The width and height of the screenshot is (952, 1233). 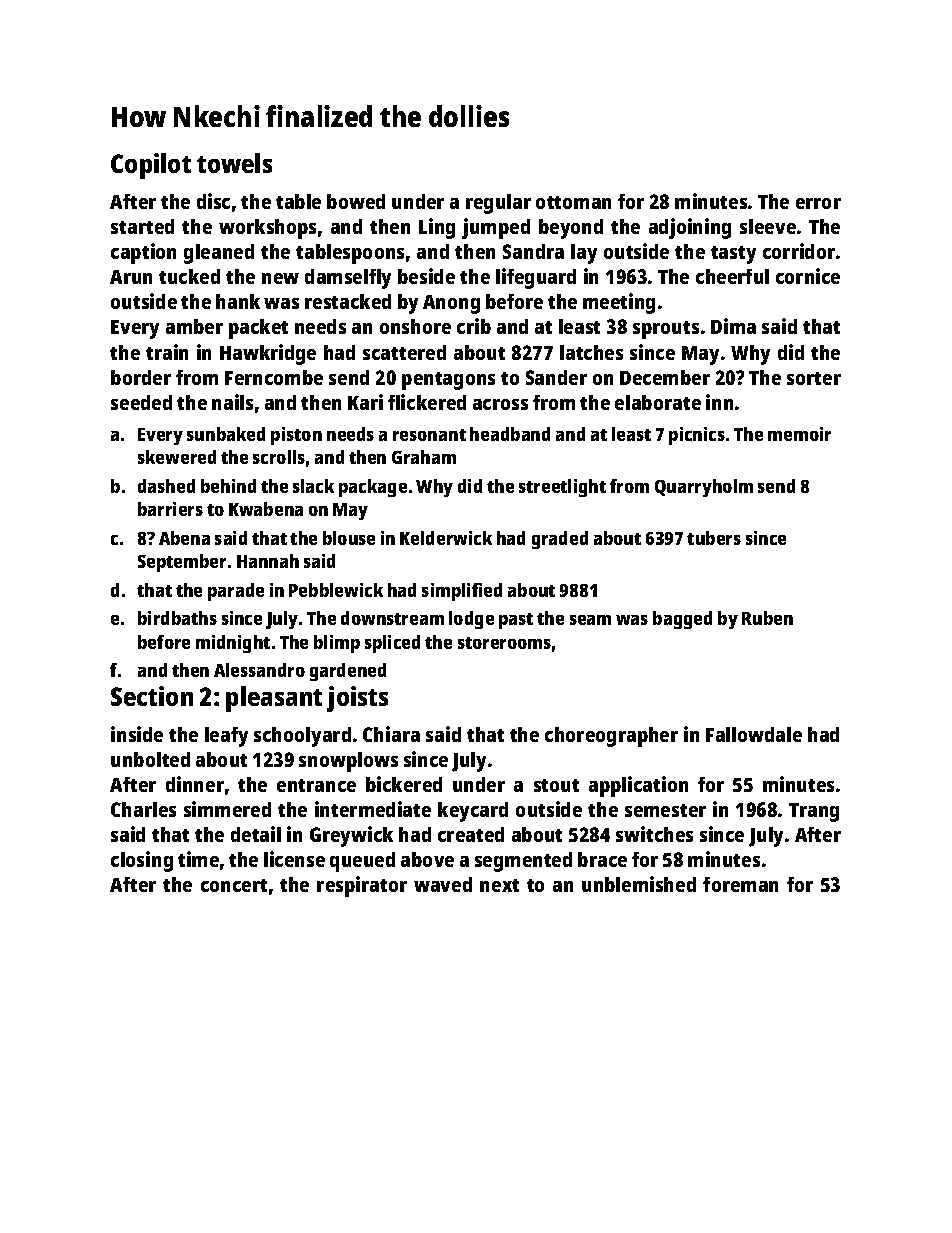 I want to click on closing, so click(x=142, y=861).
